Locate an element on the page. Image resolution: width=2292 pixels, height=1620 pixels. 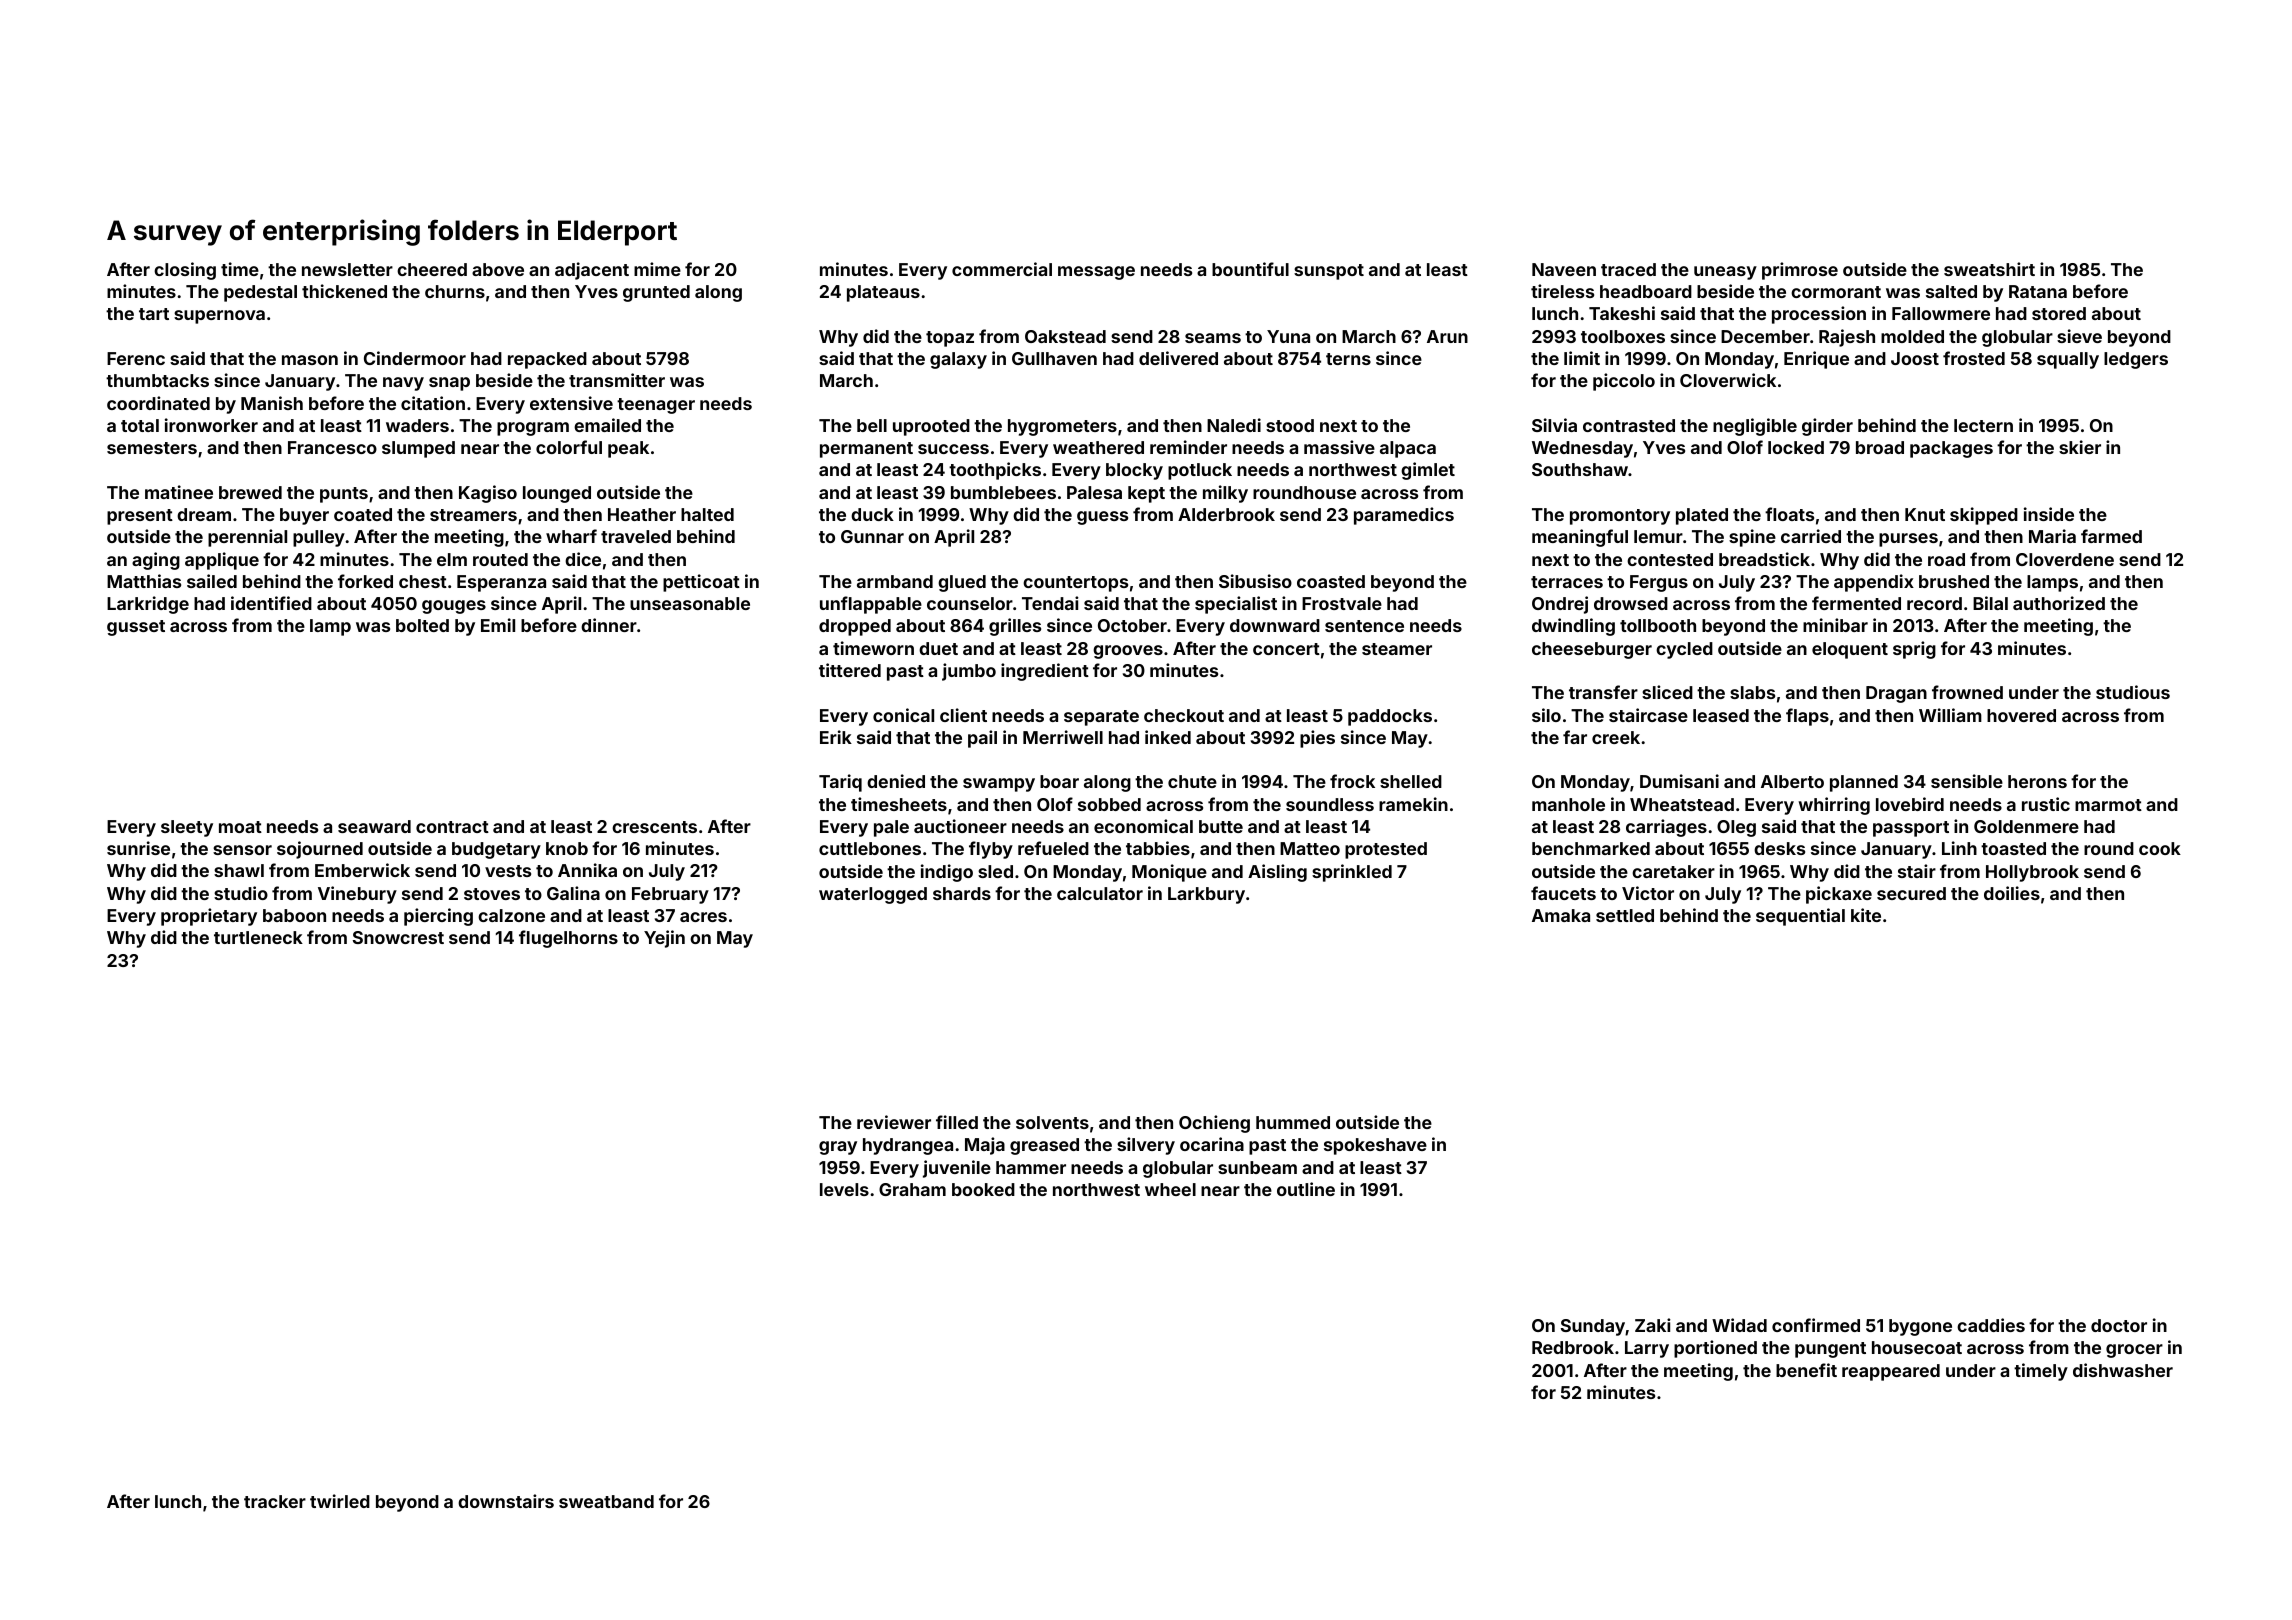
ingredient is located at coordinates (1045, 672).
